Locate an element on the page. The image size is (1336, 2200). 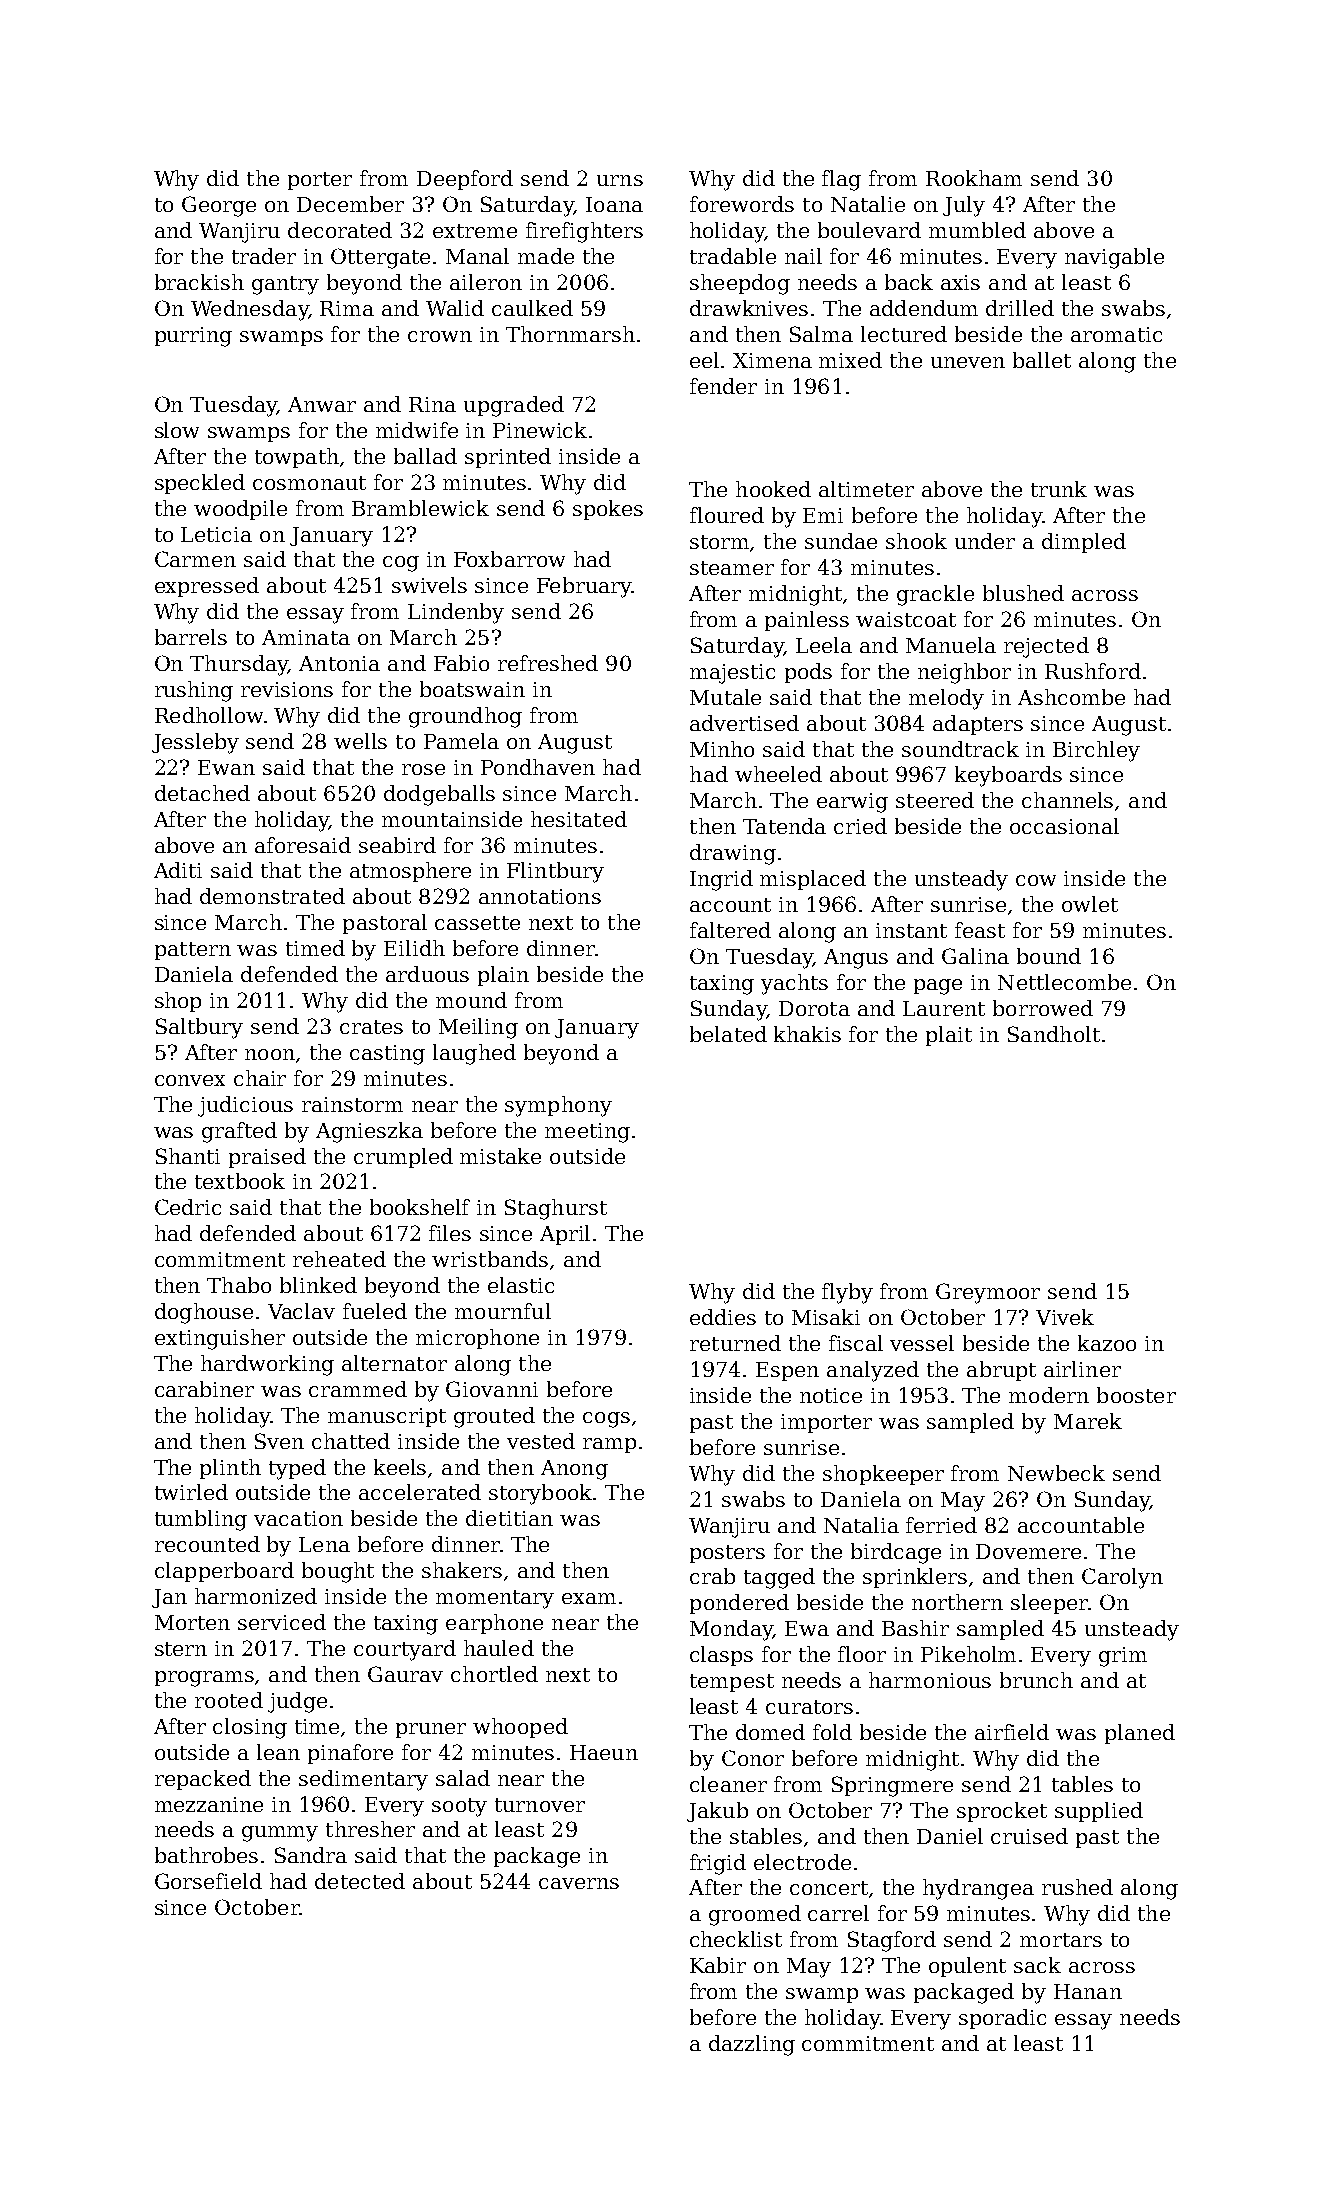
wheeled is located at coordinates (778, 774).
